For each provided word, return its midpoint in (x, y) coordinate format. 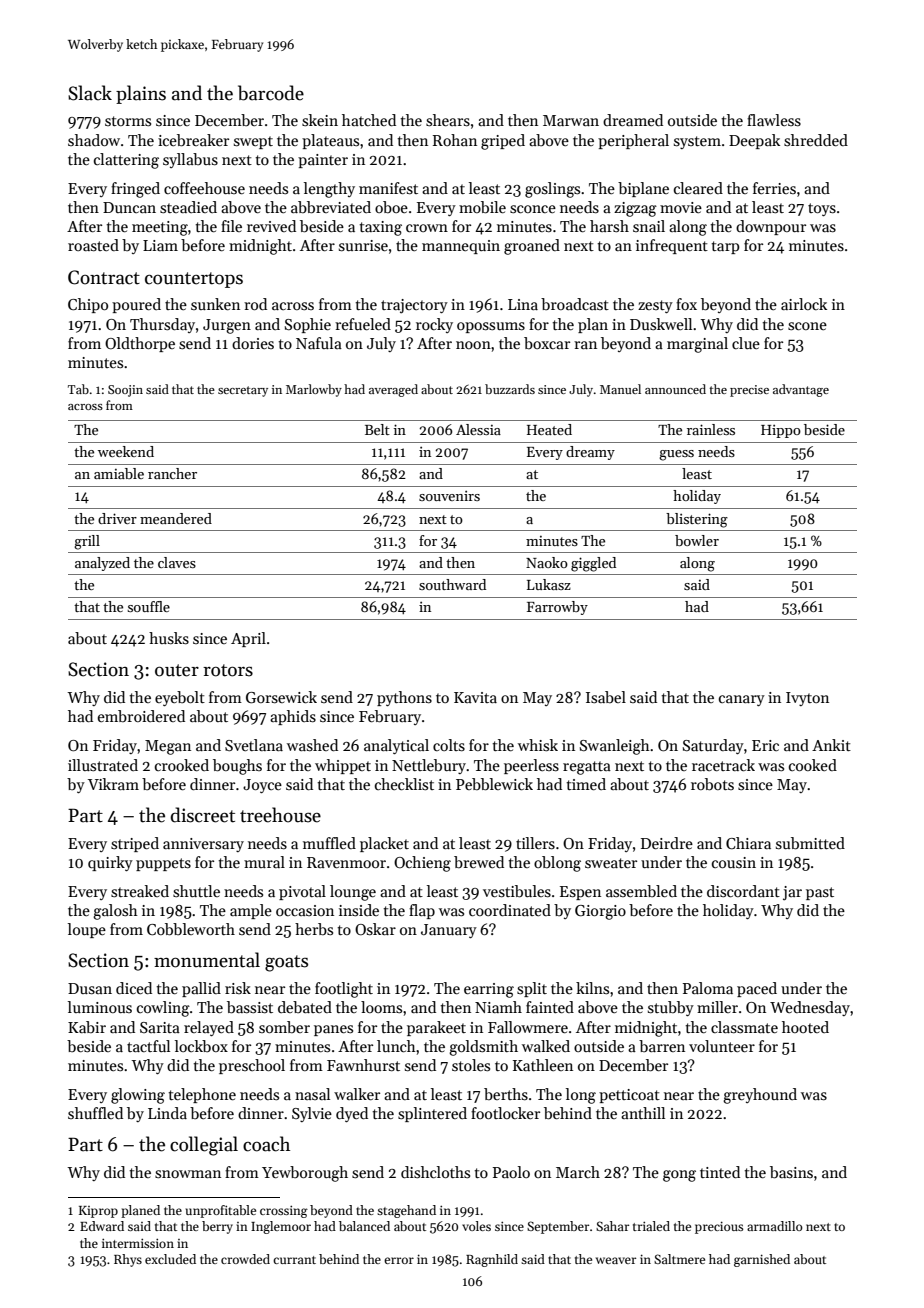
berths (506, 1094)
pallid (201, 989)
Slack (90, 93)
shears (448, 120)
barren (662, 1046)
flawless (774, 120)
